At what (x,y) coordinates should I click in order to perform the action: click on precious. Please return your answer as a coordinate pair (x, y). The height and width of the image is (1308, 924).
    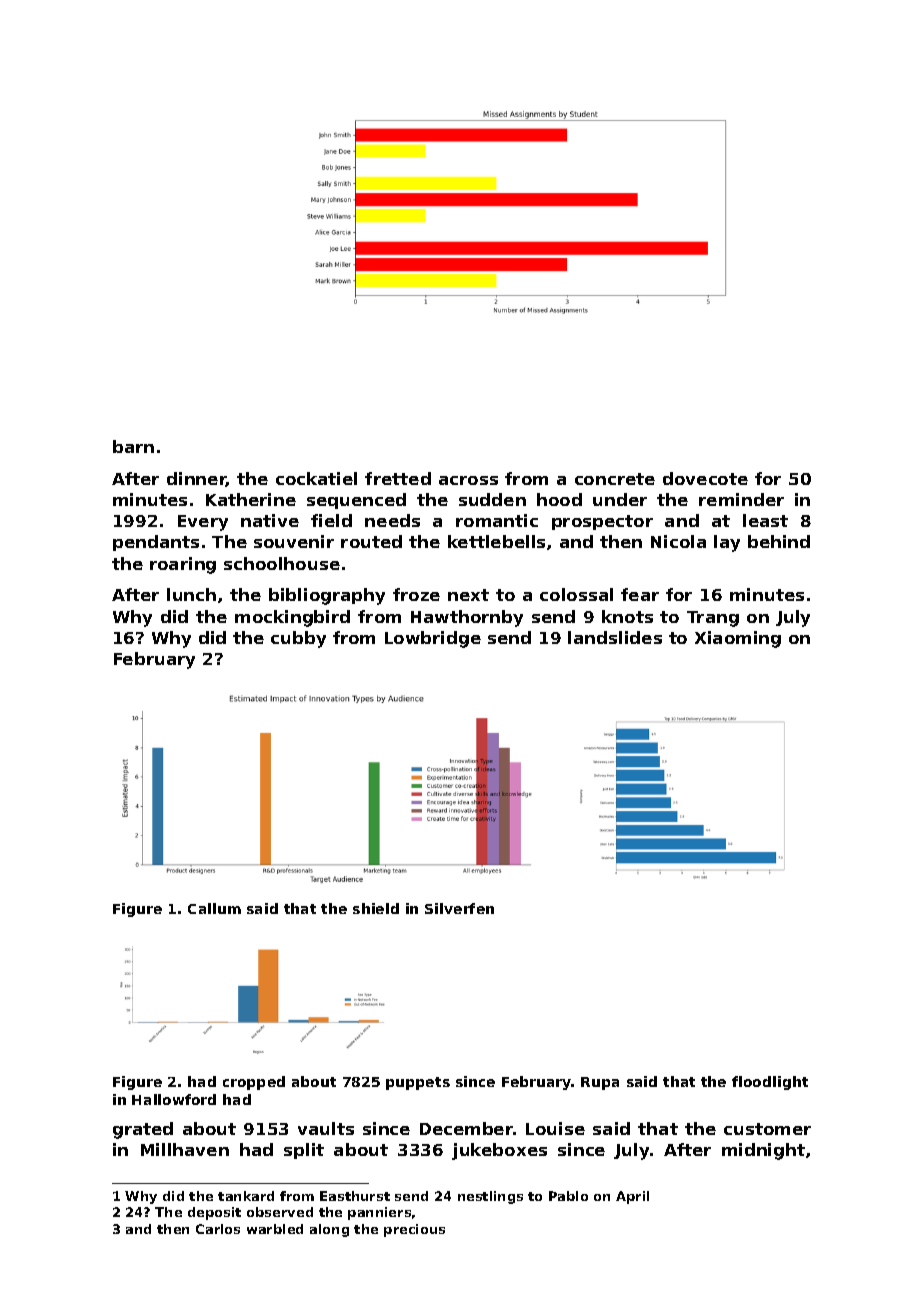
    Looking at the image, I should click on (414, 1230).
